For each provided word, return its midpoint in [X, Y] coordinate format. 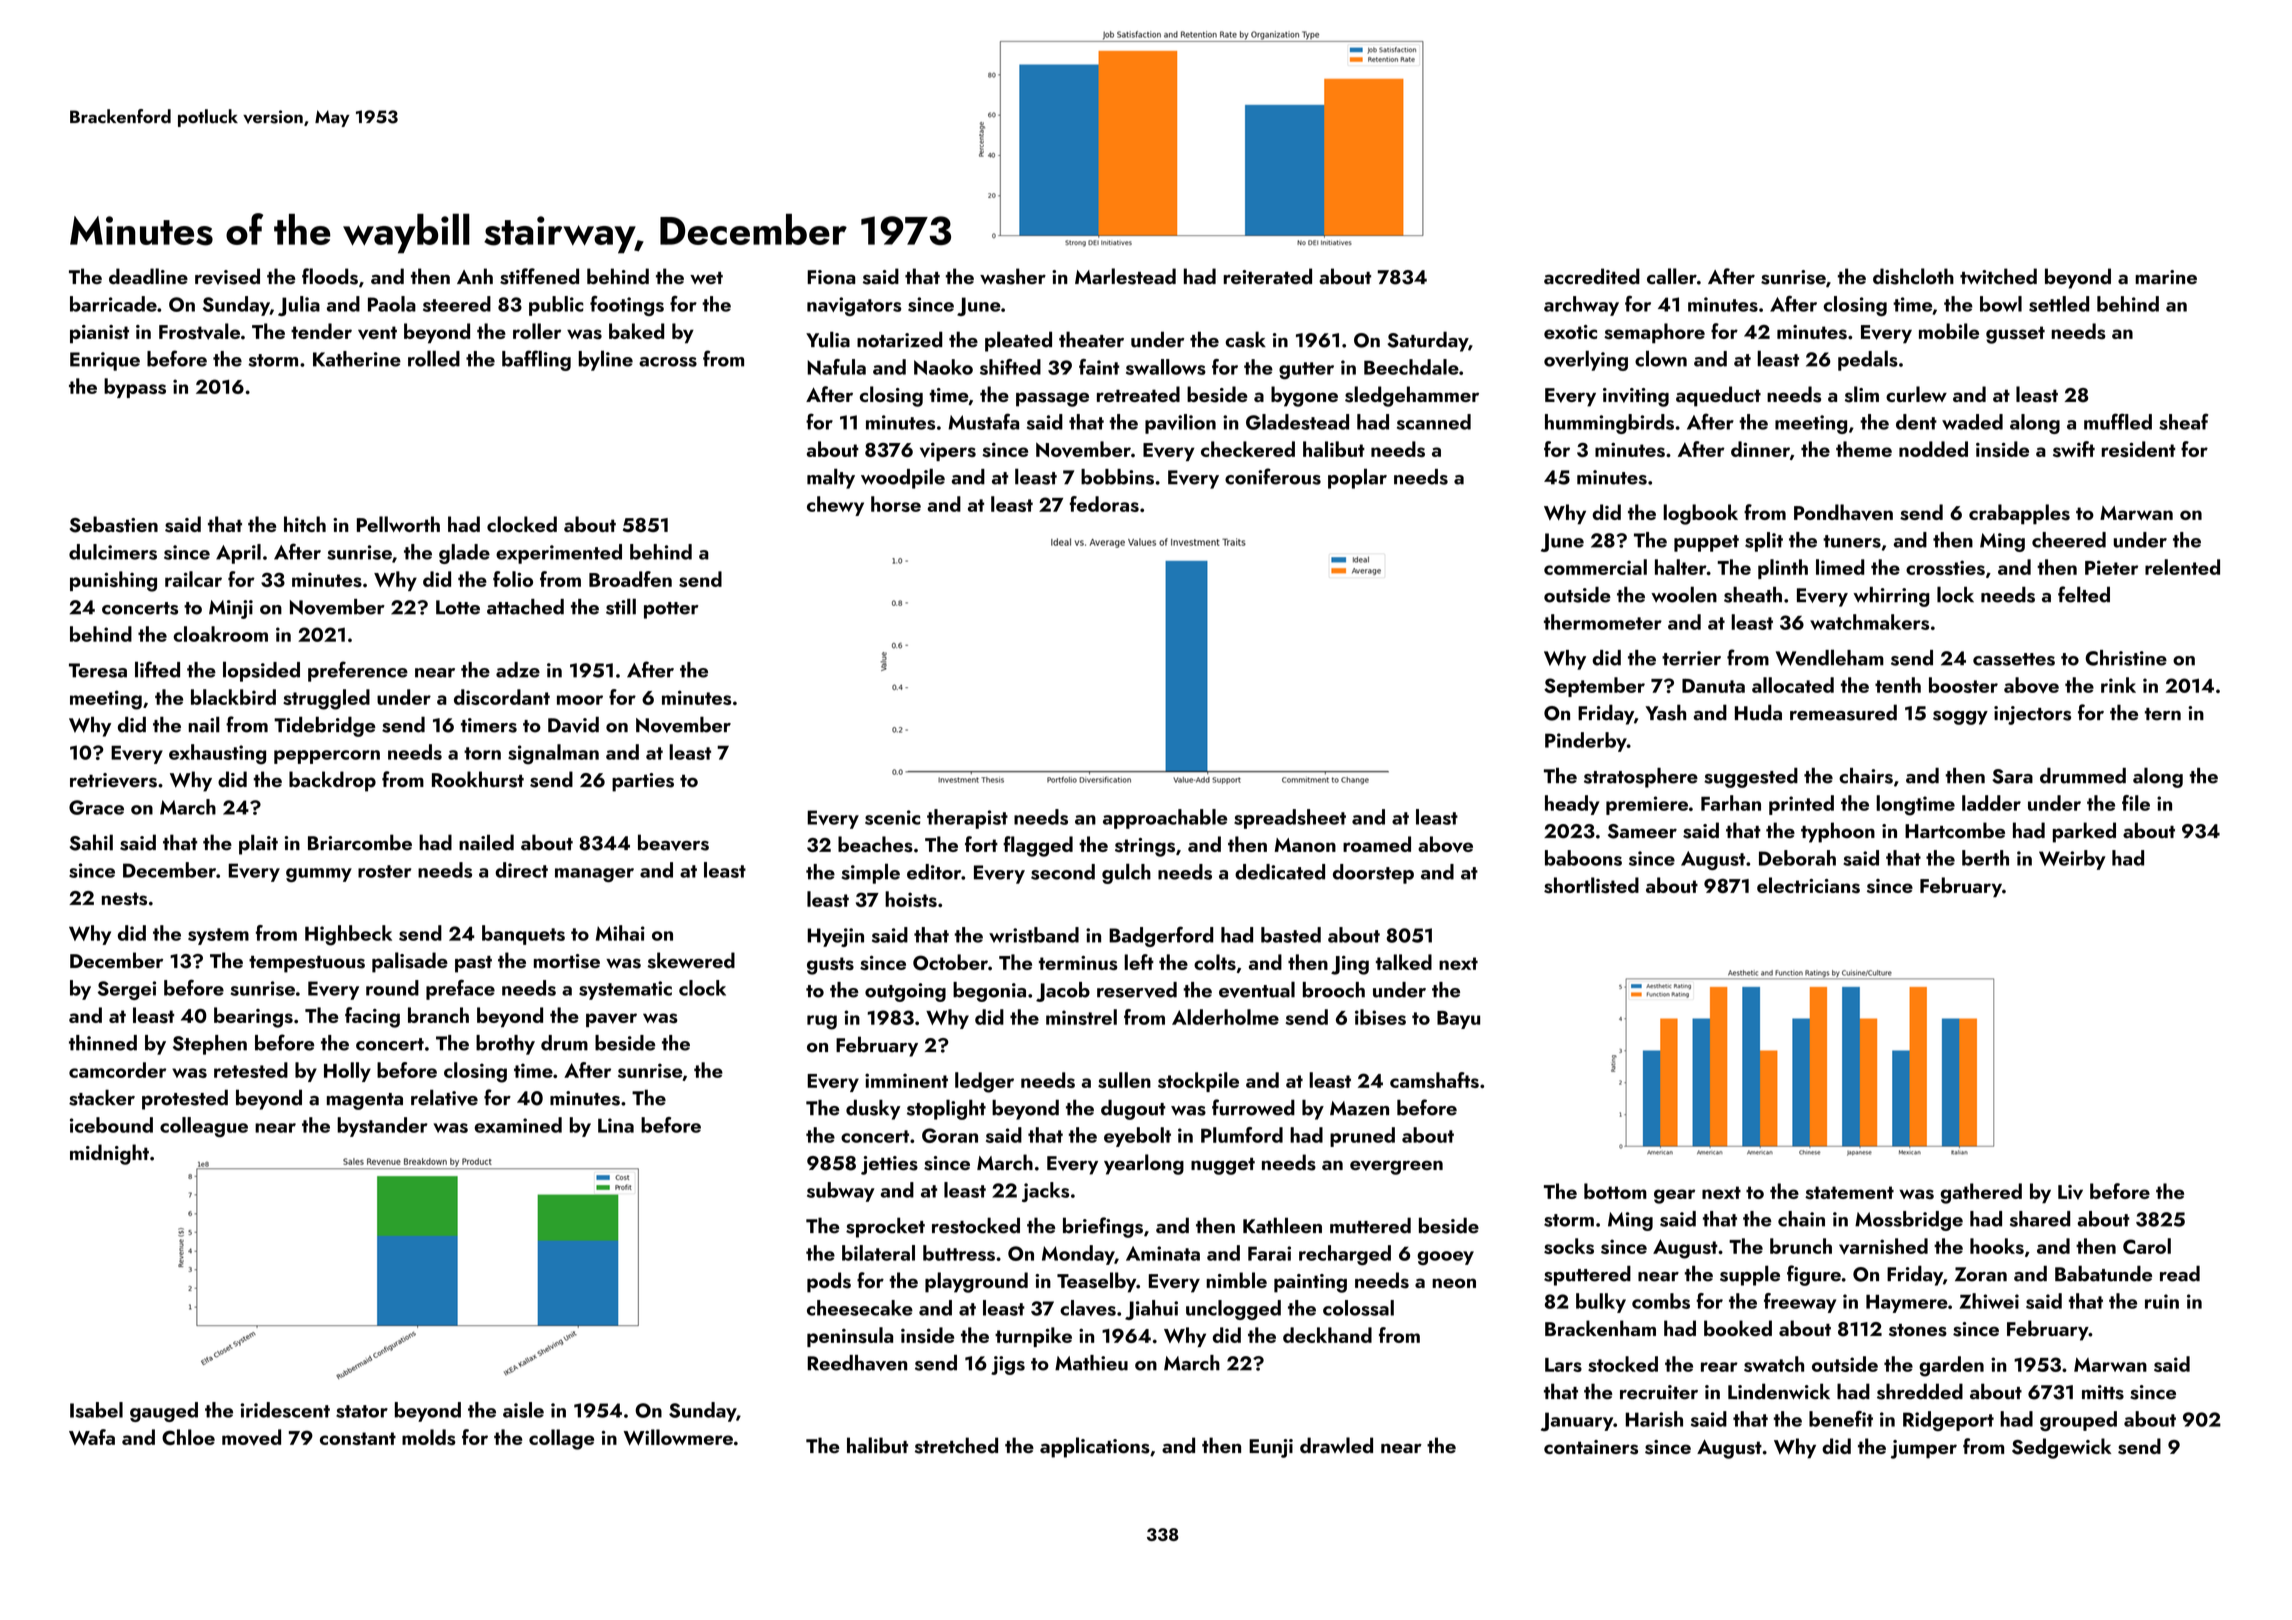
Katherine [357, 359]
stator [362, 1411]
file [2136, 803]
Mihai [620, 933]
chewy [835, 506]
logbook [1700, 514]
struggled [326, 699]
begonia [989, 992]
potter [671, 610]
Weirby [2072, 860]
